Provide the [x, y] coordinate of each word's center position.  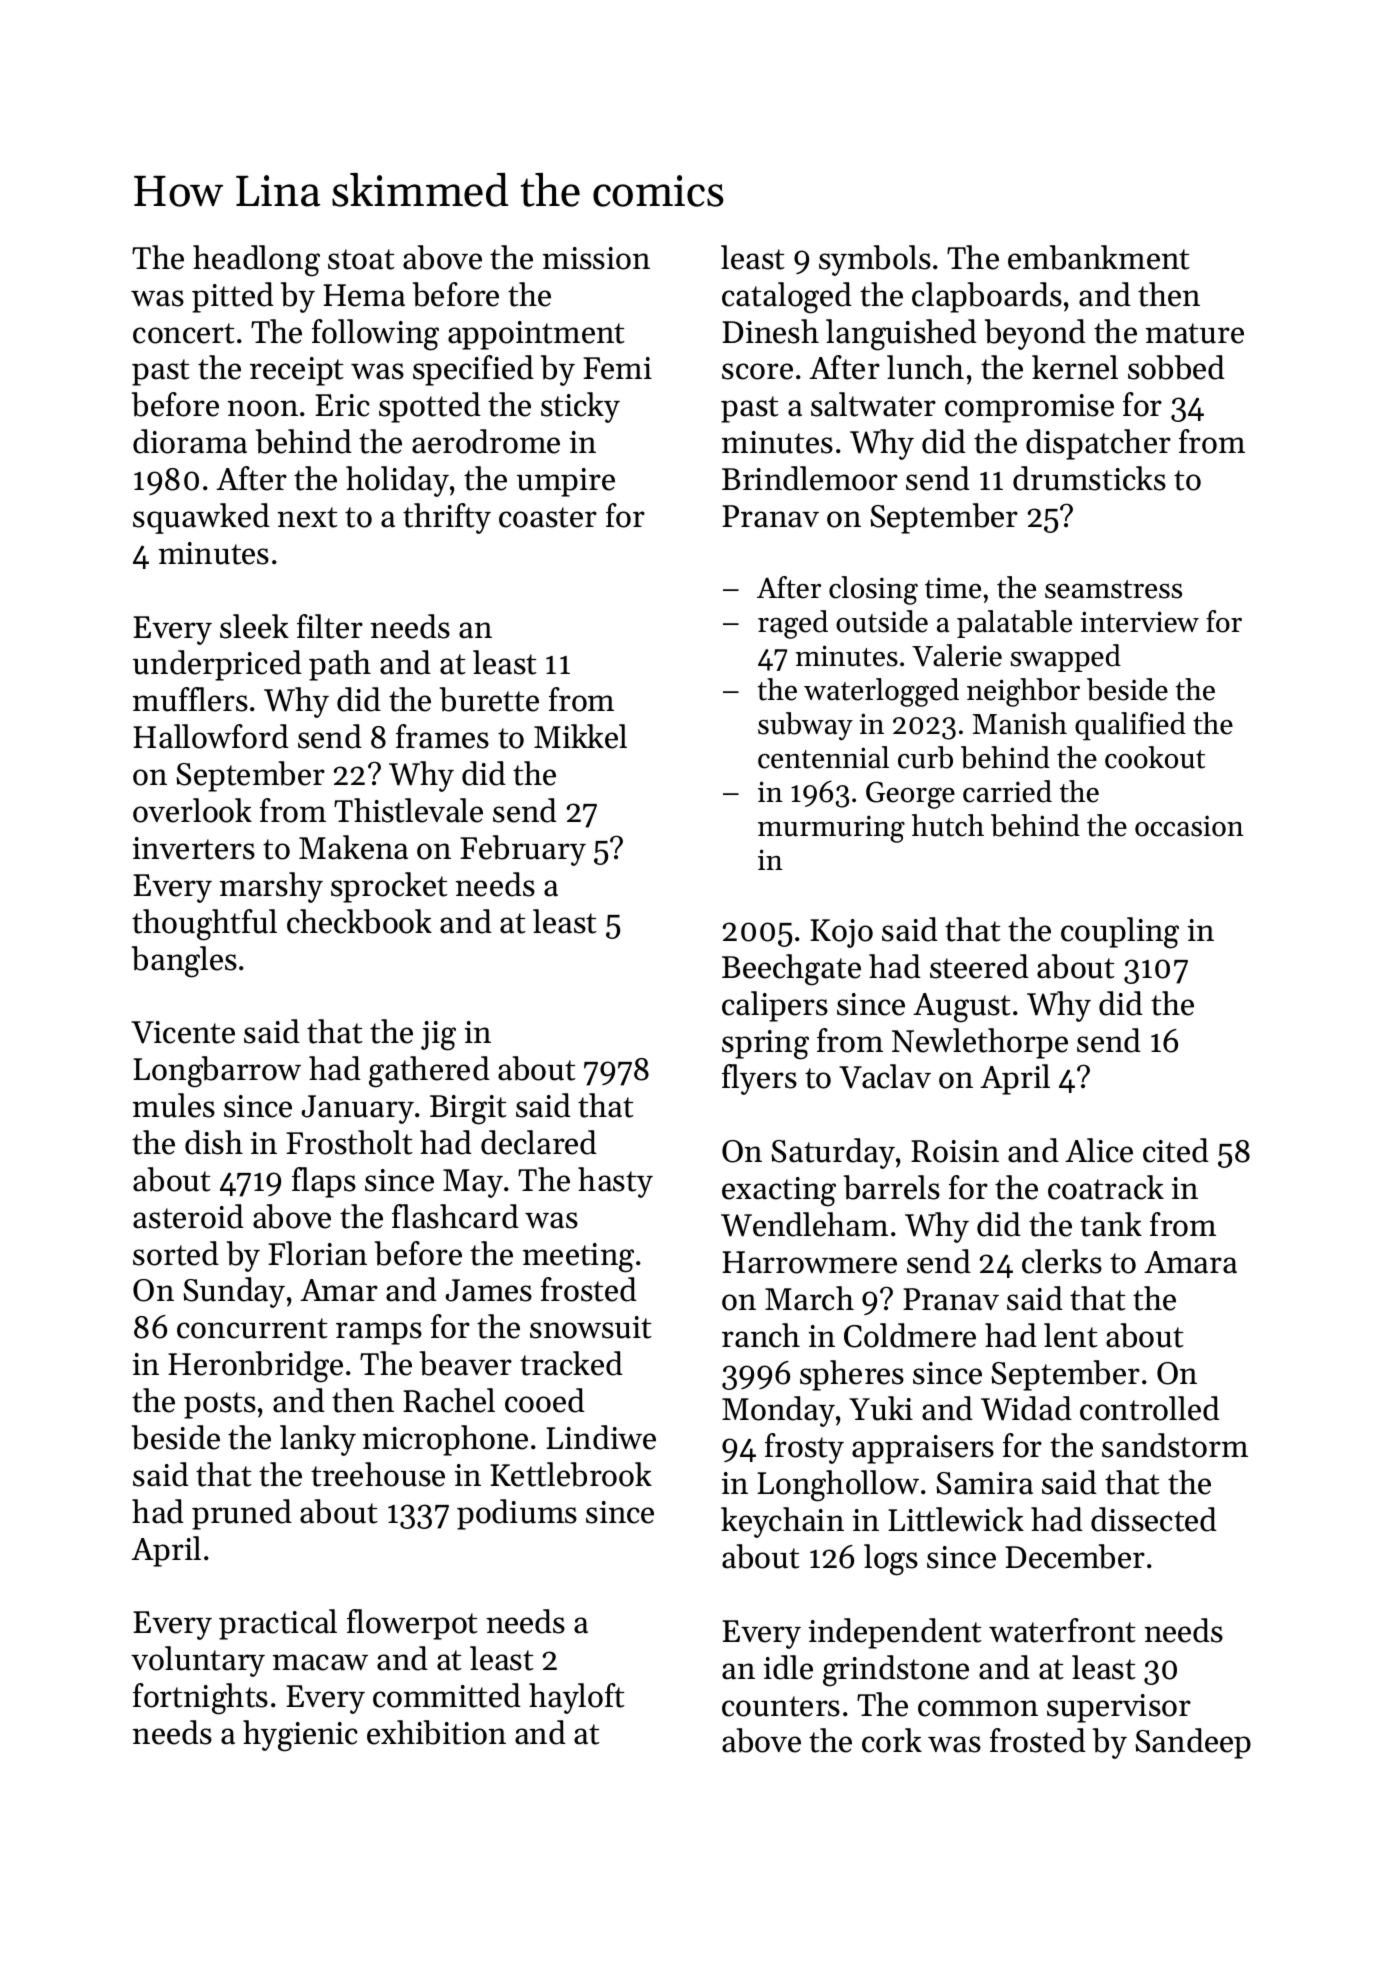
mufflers [190, 699]
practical [278, 1624]
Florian [317, 1253]
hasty [615, 1182]
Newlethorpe [980, 1043]
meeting [578, 1258]
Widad [1026, 1408]
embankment [1099, 257]
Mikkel [580, 736]
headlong [256, 261]
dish [214, 1142]
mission [596, 258]
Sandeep [1193, 1743]
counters [781, 1706]
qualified [1130, 726]
